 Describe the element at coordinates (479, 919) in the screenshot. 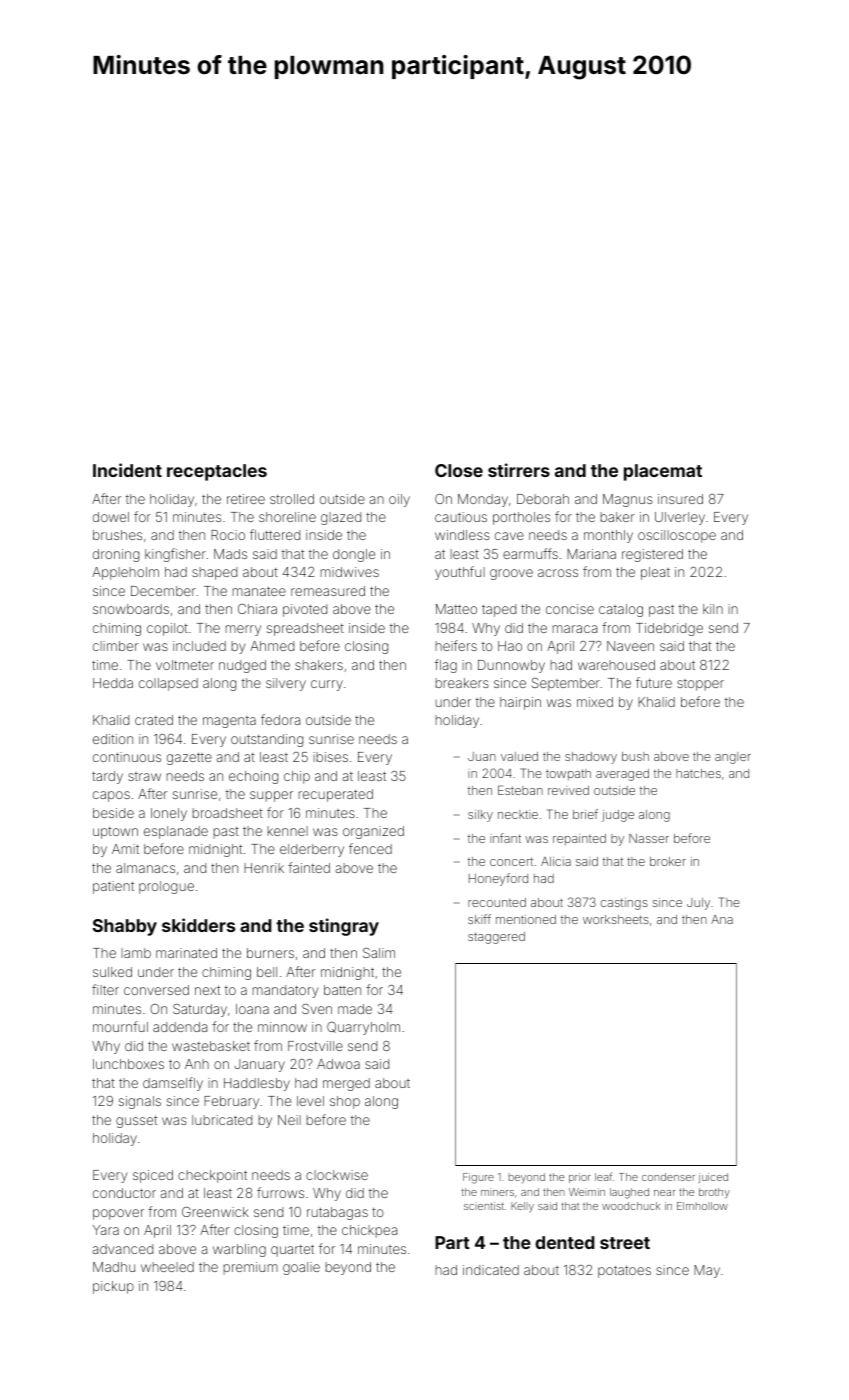

I see `skiff` at that location.
